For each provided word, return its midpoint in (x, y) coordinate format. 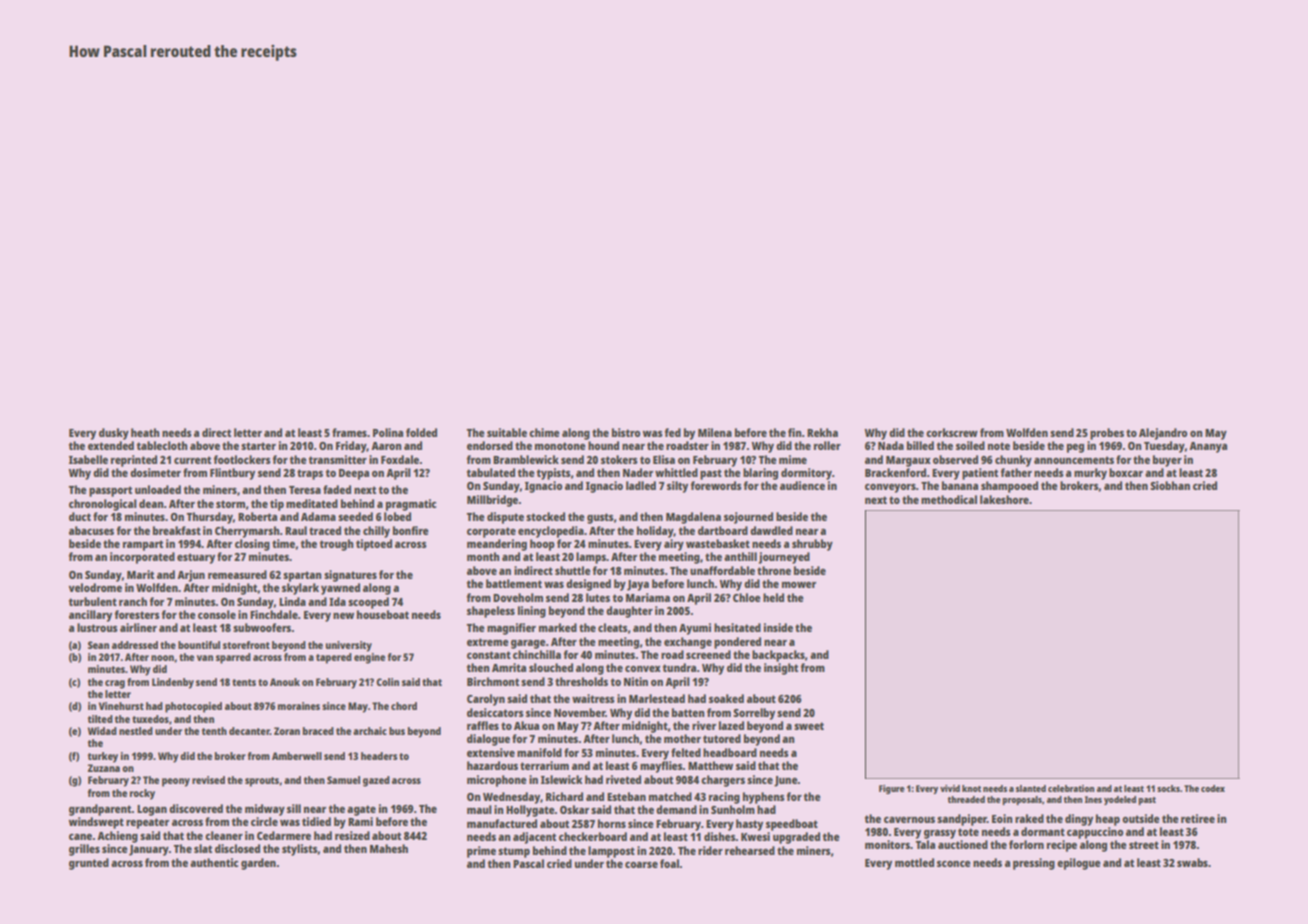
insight (781, 669)
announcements (1074, 460)
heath (145, 432)
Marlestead (657, 698)
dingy (1079, 820)
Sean (98, 645)
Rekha (822, 432)
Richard (564, 796)
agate (361, 810)
